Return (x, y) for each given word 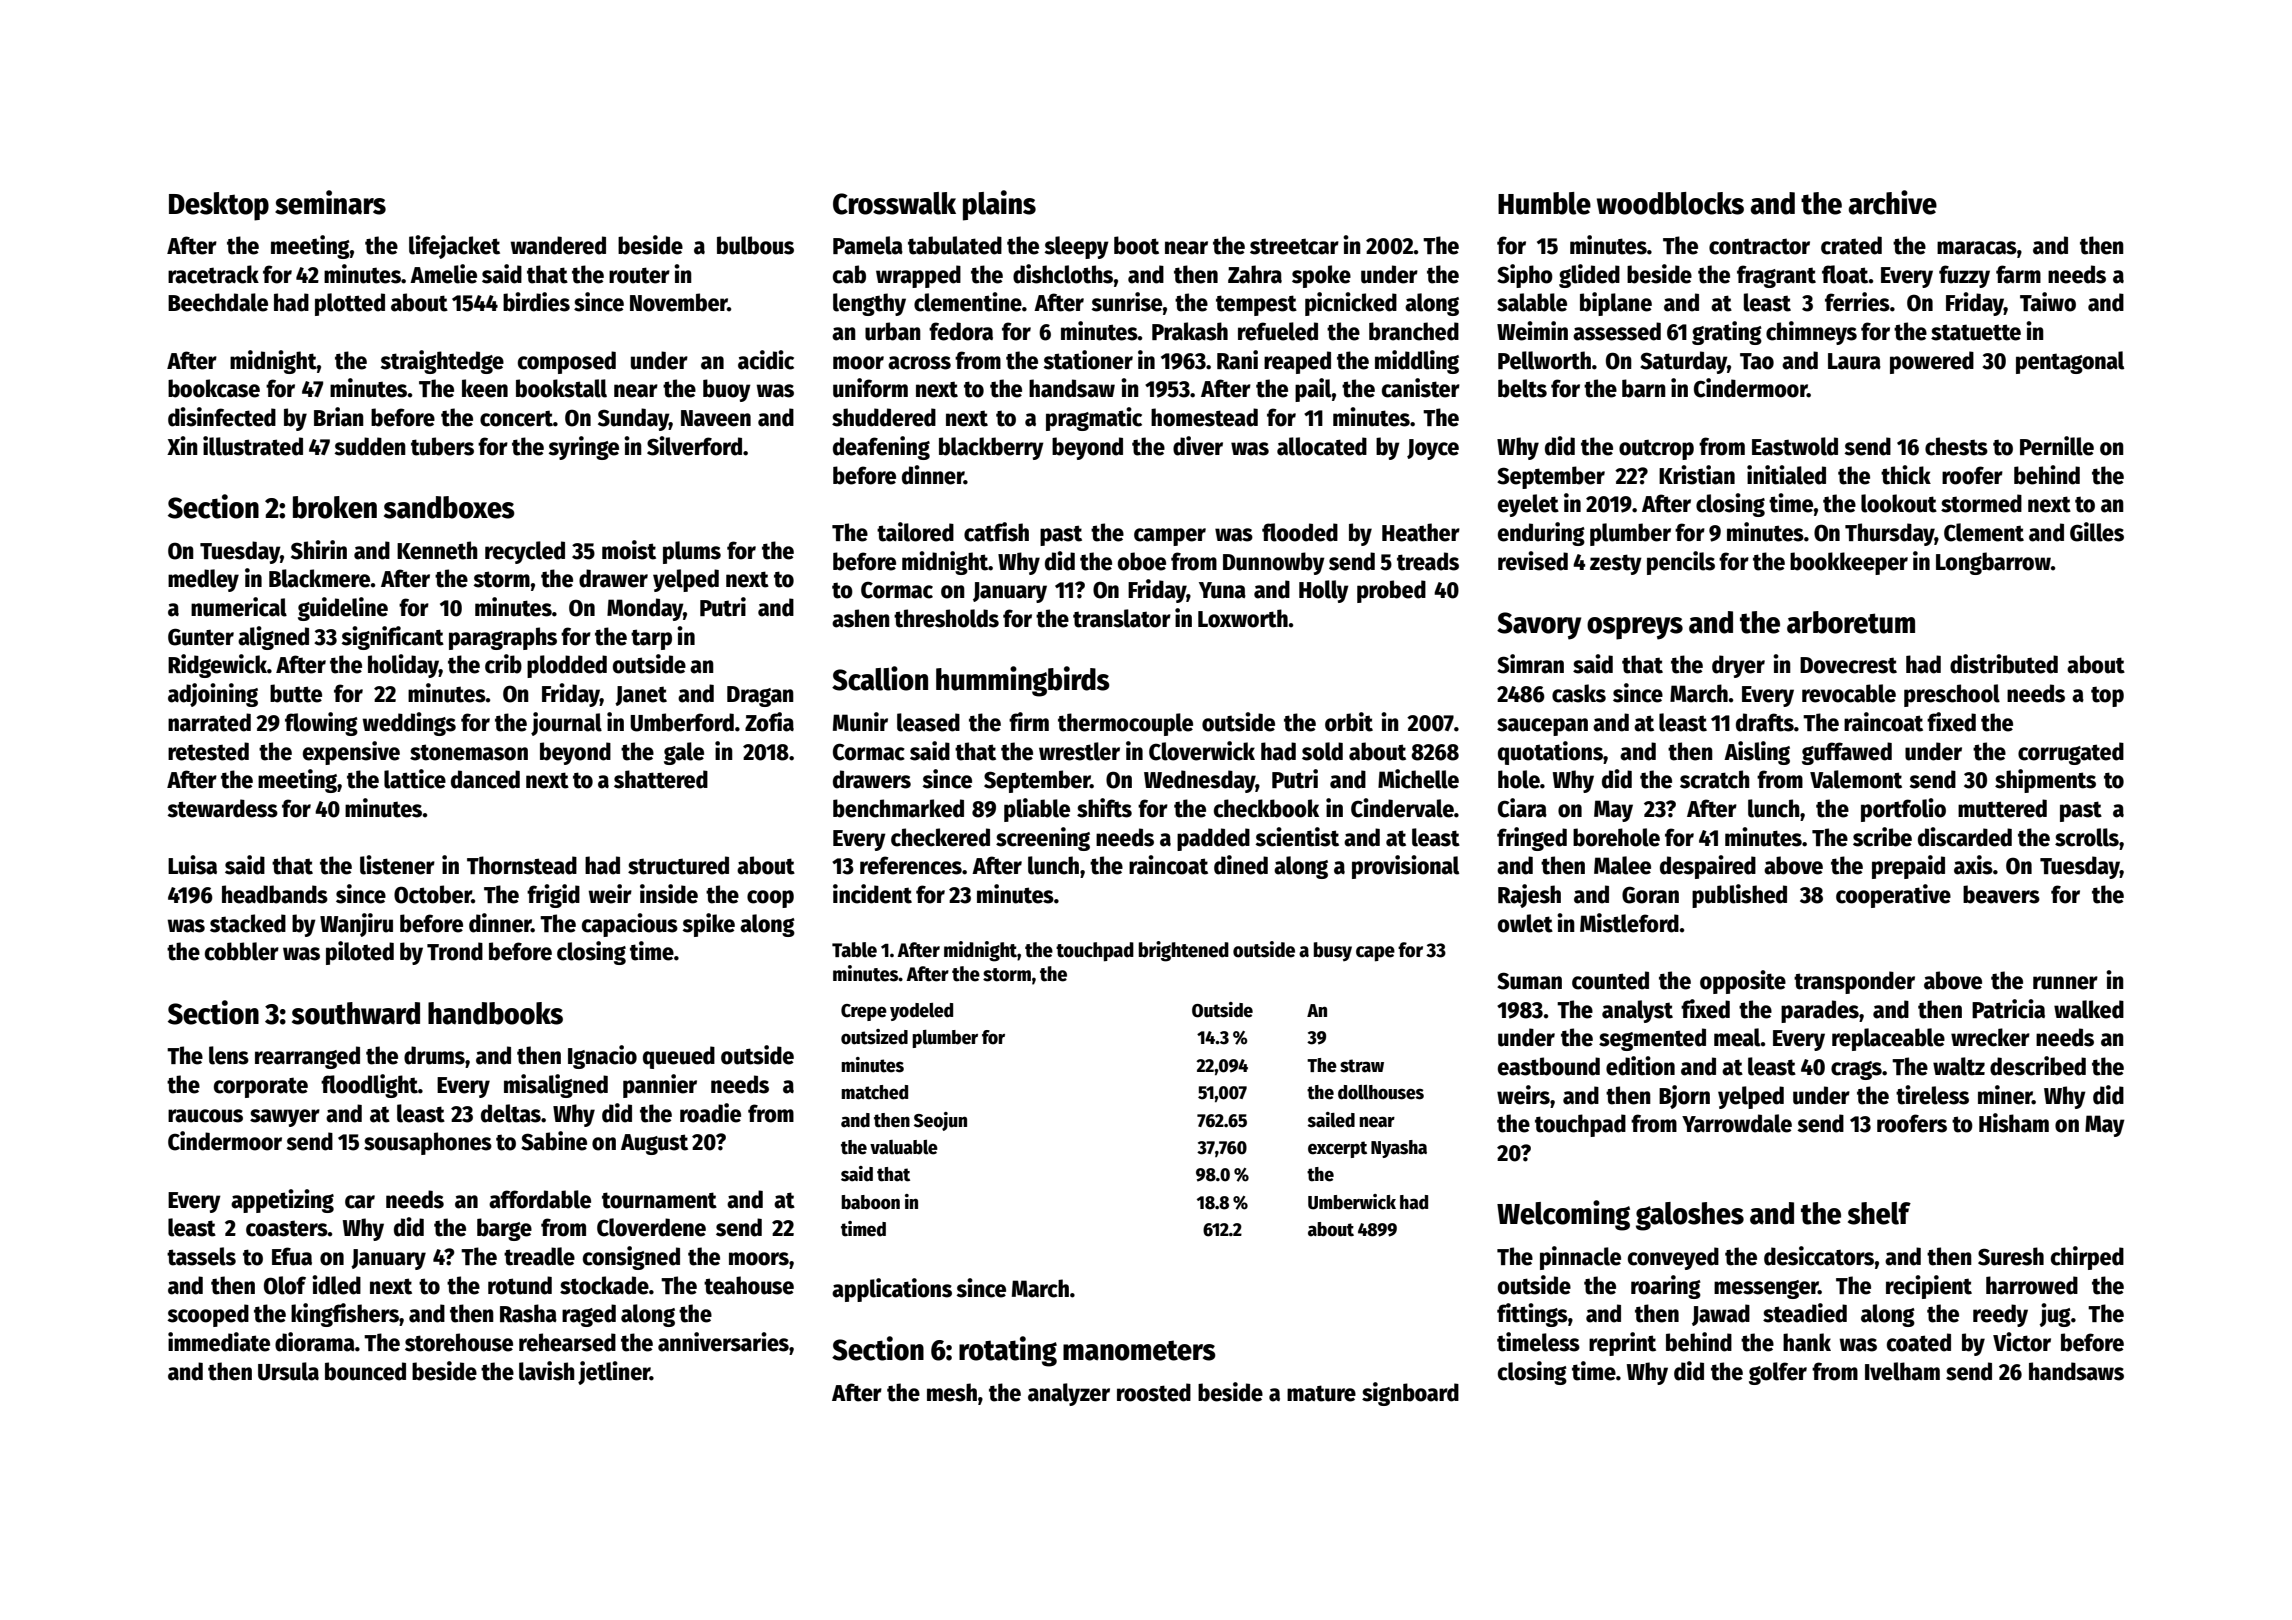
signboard (1410, 1394)
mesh (952, 1392)
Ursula (288, 1371)
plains (999, 205)
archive (1892, 202)
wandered (558, 245)
